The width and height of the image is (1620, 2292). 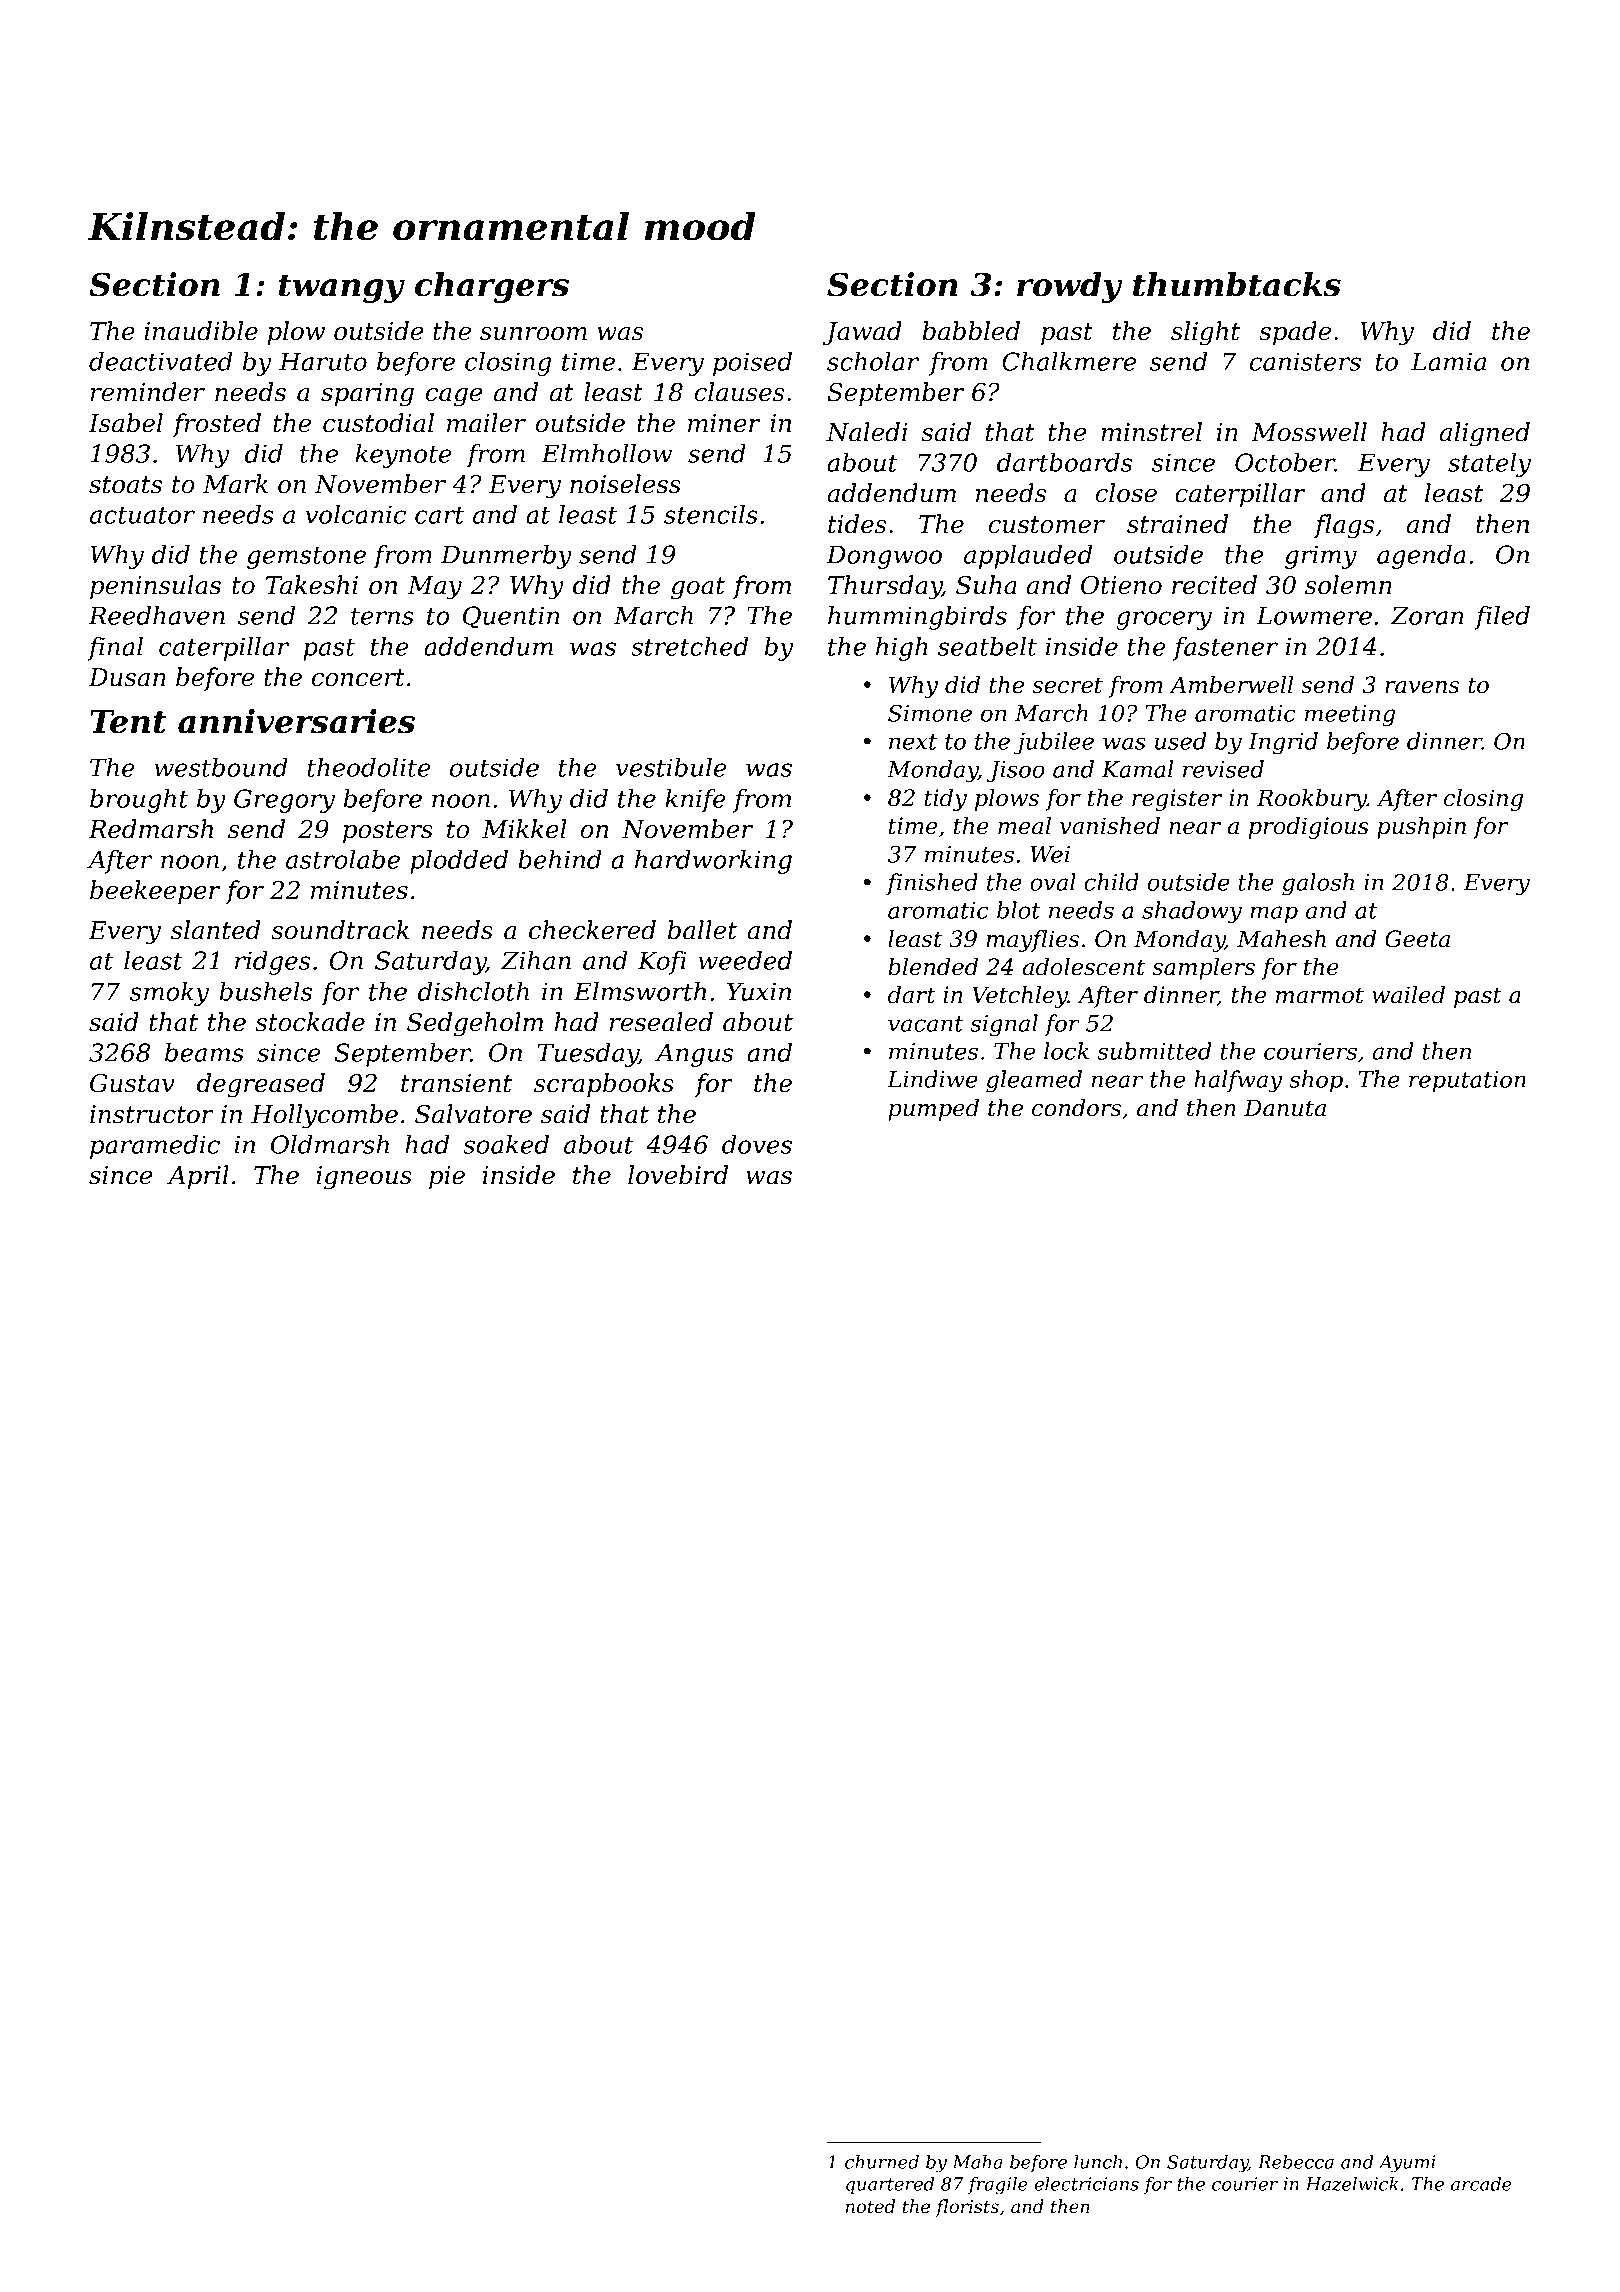 What do you see at coordinates (342, 288) in the image?
I see `twangy` at bounding box center [342, 288].
